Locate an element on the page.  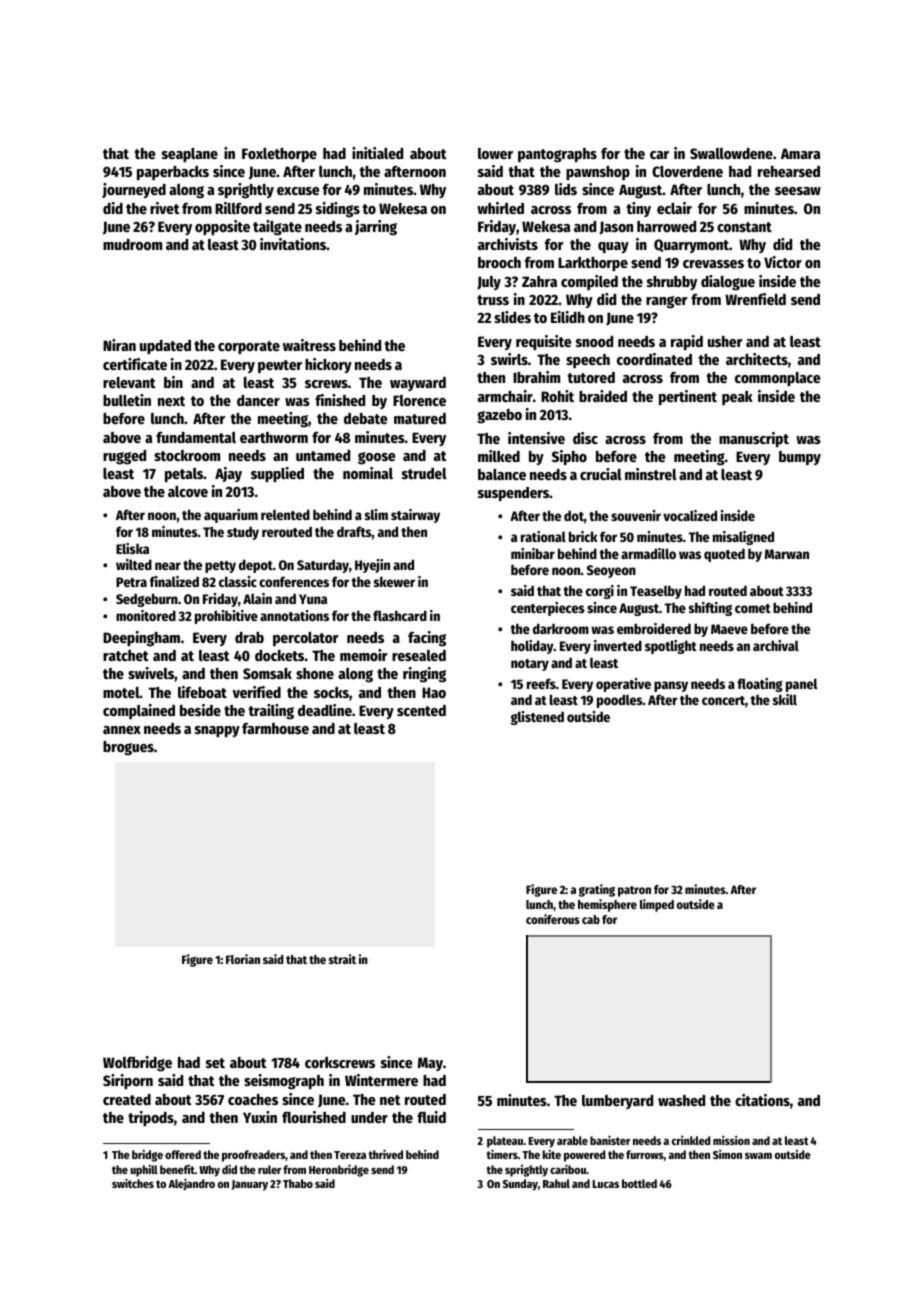
limped is located at coordinates (657, 905).
